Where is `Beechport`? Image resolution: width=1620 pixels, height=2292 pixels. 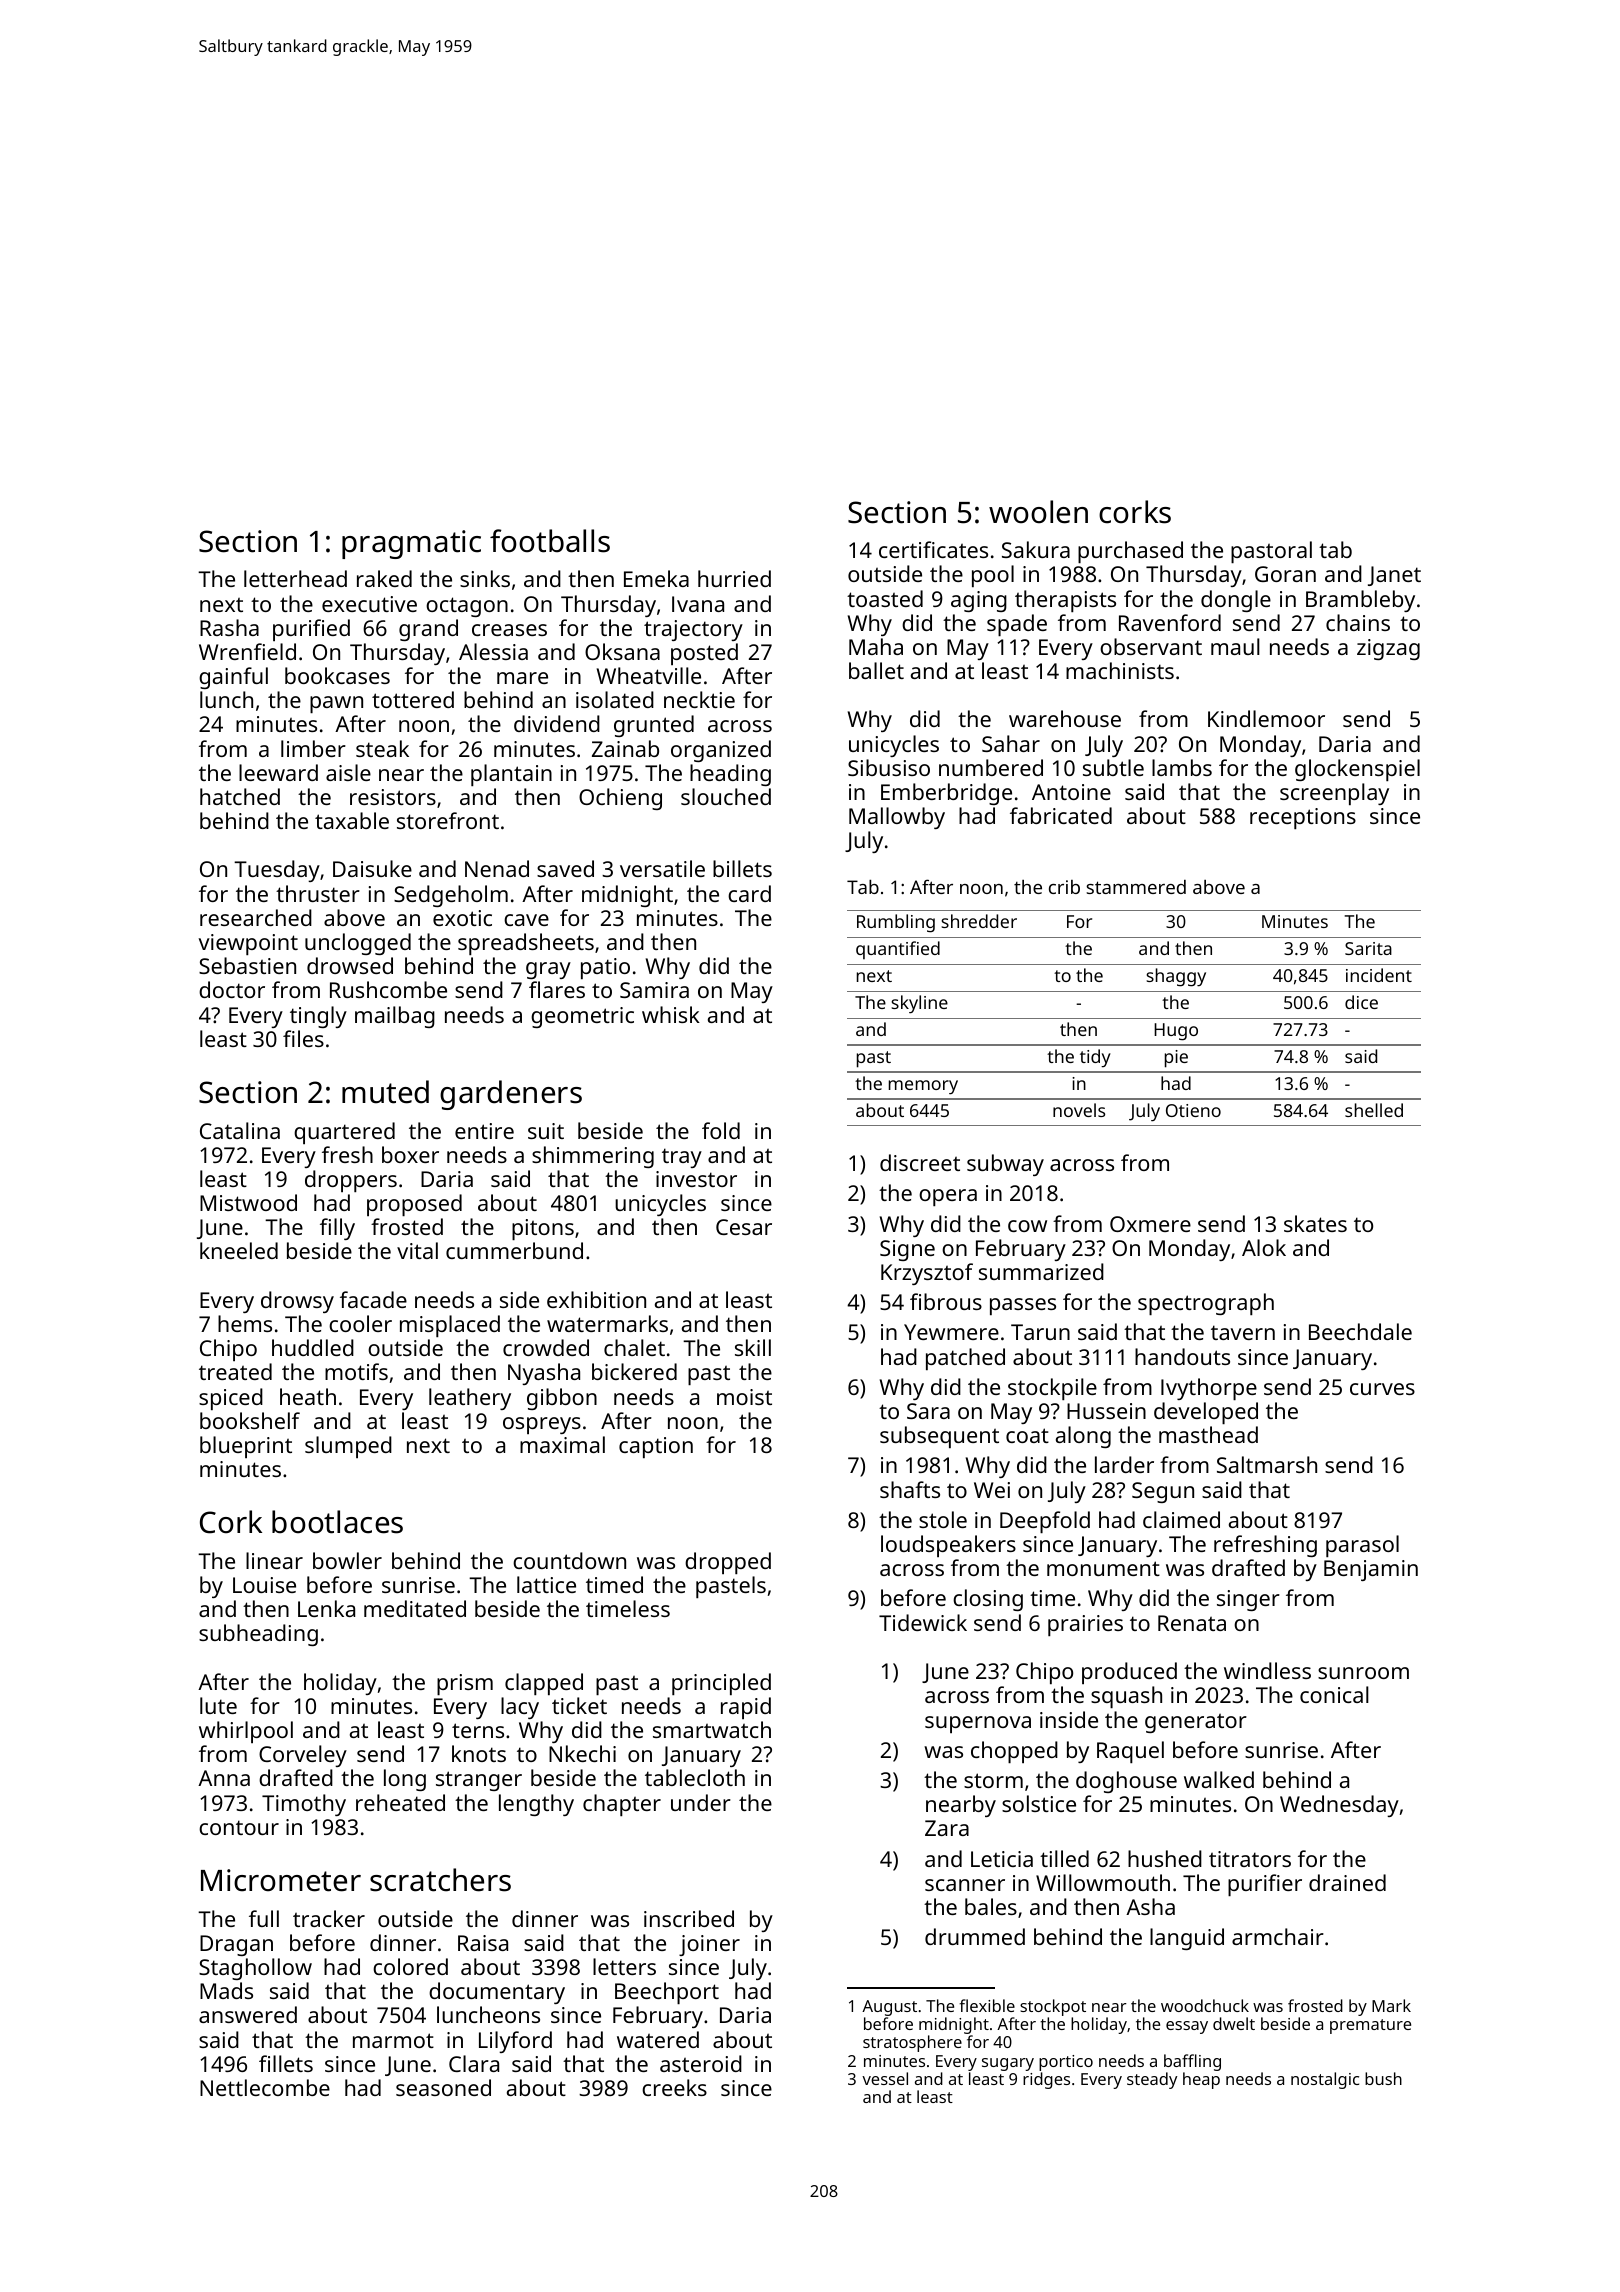 Beechport is located at coordinates (667, 1993).
